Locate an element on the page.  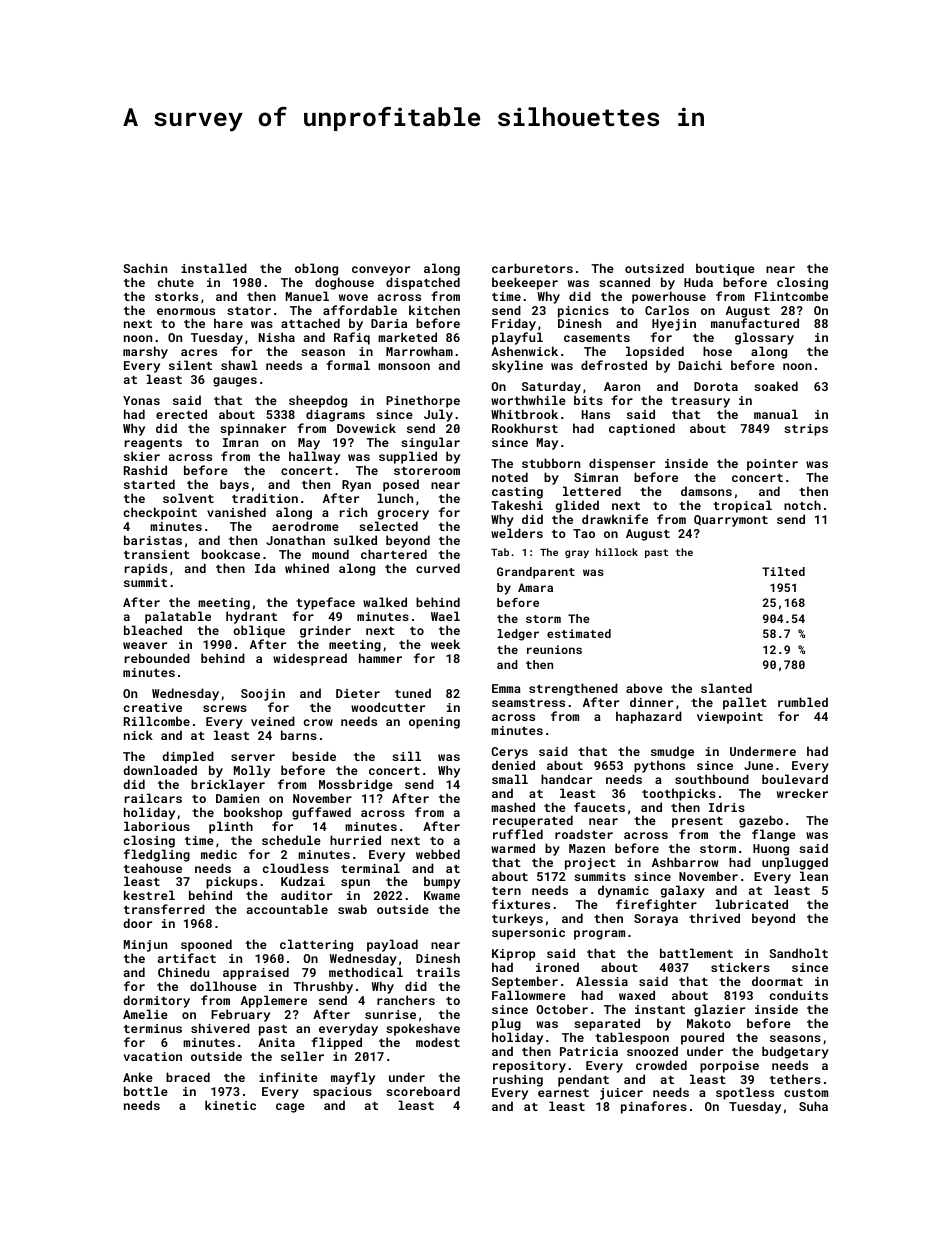
project is located at coordinates (590, 864).
